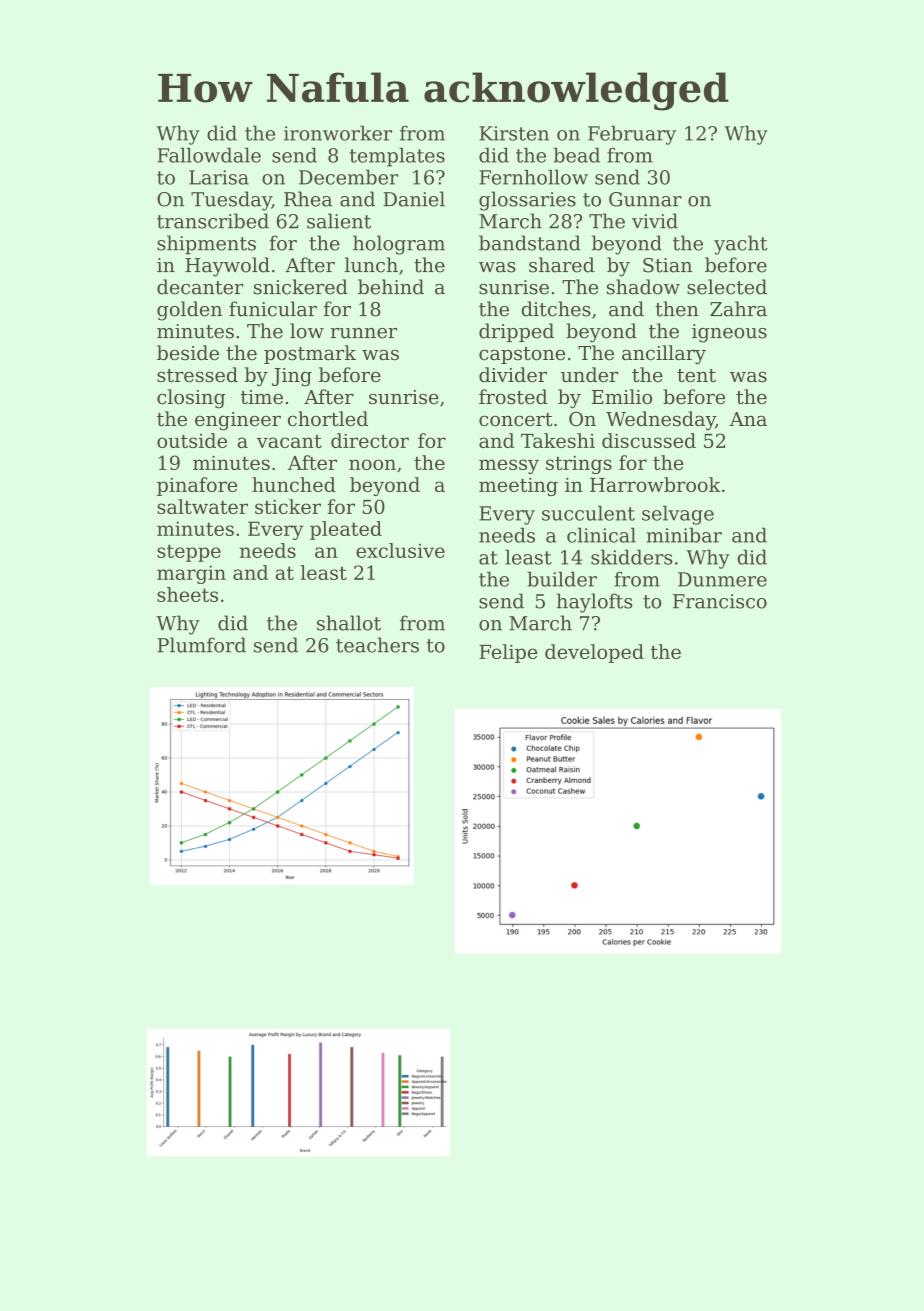 The height and width of the image is (1311, 924). I want to click on teachers, so click(377, 645).
